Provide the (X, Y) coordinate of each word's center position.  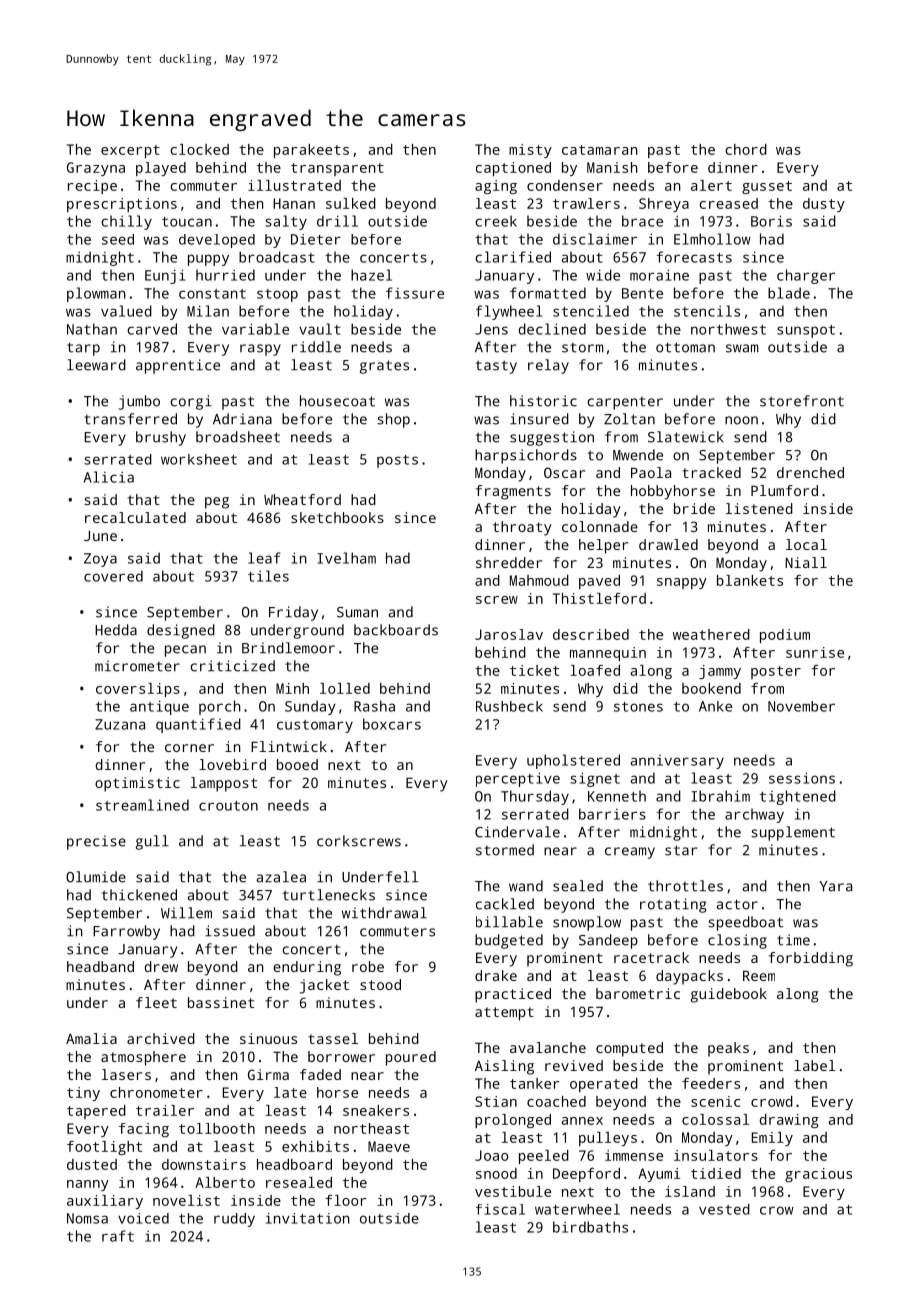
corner (189, 748)
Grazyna (96, 169)
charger (806, 276)
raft (118, 1236)
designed (181, 631)
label (814, 1065)
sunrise (815, 652)
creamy (630, 853)
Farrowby (126, 932)
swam (742, 348)
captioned (513, 169)
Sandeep (608, 941)
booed (297, 764)
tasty (496, 367)
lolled (345, 688)
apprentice (178, 366)
